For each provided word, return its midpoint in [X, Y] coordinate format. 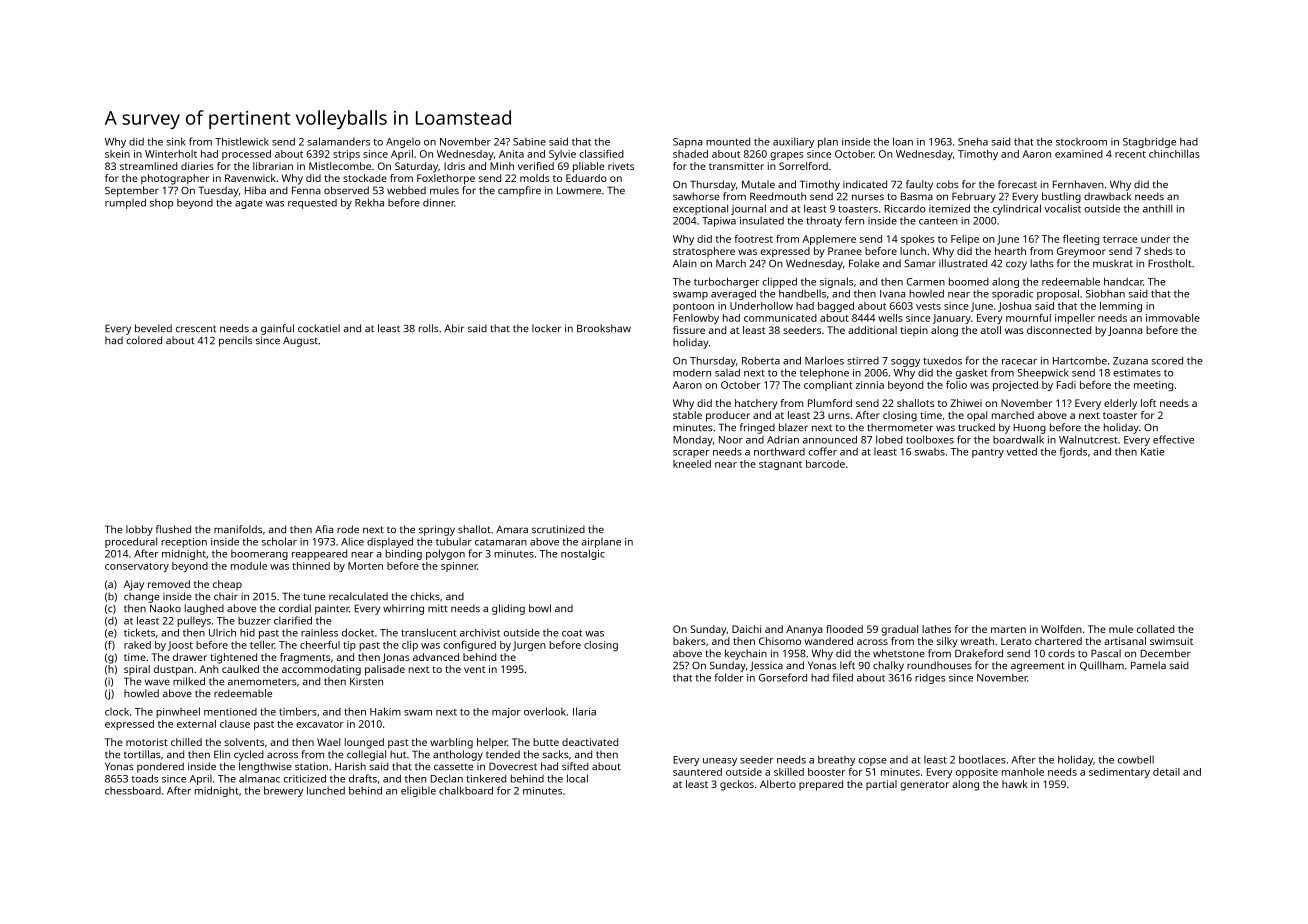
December [1166, 653]
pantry [988, 453]
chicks [425, 596]
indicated [865, 184]
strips [346, 155]
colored [144, 340]
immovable [1173, 318]
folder [729, 677]
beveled [153, 328]
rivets [621, 166]
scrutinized [558, 529]
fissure [689, 330]
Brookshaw [604, 328]
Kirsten [366, 681]
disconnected [1059, 330]
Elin [222, 754]
